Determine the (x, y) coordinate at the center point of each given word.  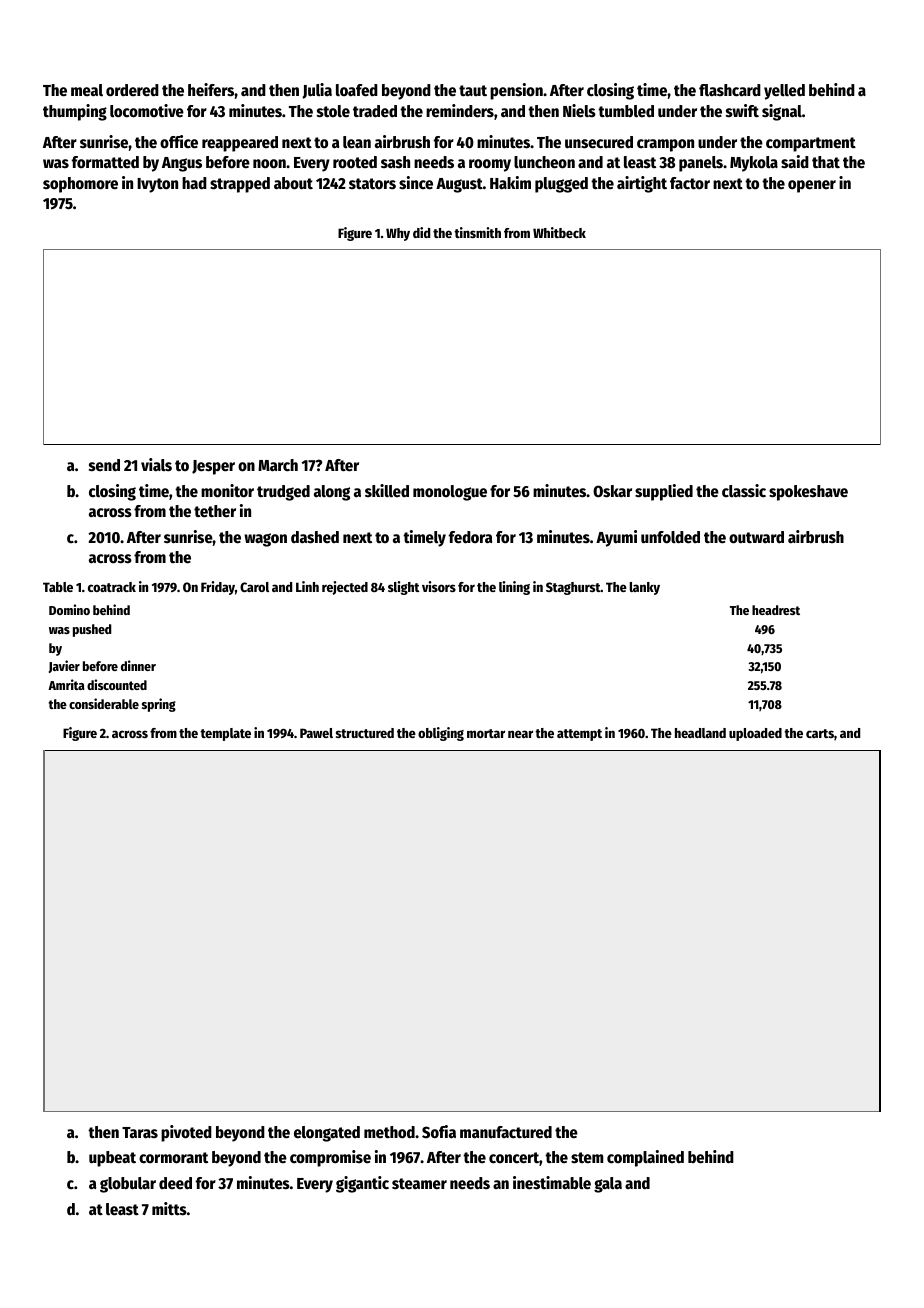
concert (514, 1158)
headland (700, 733)
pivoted (186, 1133)
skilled (387, 491)
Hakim (510, 182)
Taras (140, 1132)
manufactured (506, 1132)
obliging (441, 734)
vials (156, 465)
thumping (75, 112)
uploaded (755, 734)
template (225, 734)
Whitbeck (559, 232)
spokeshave (808, 493)
